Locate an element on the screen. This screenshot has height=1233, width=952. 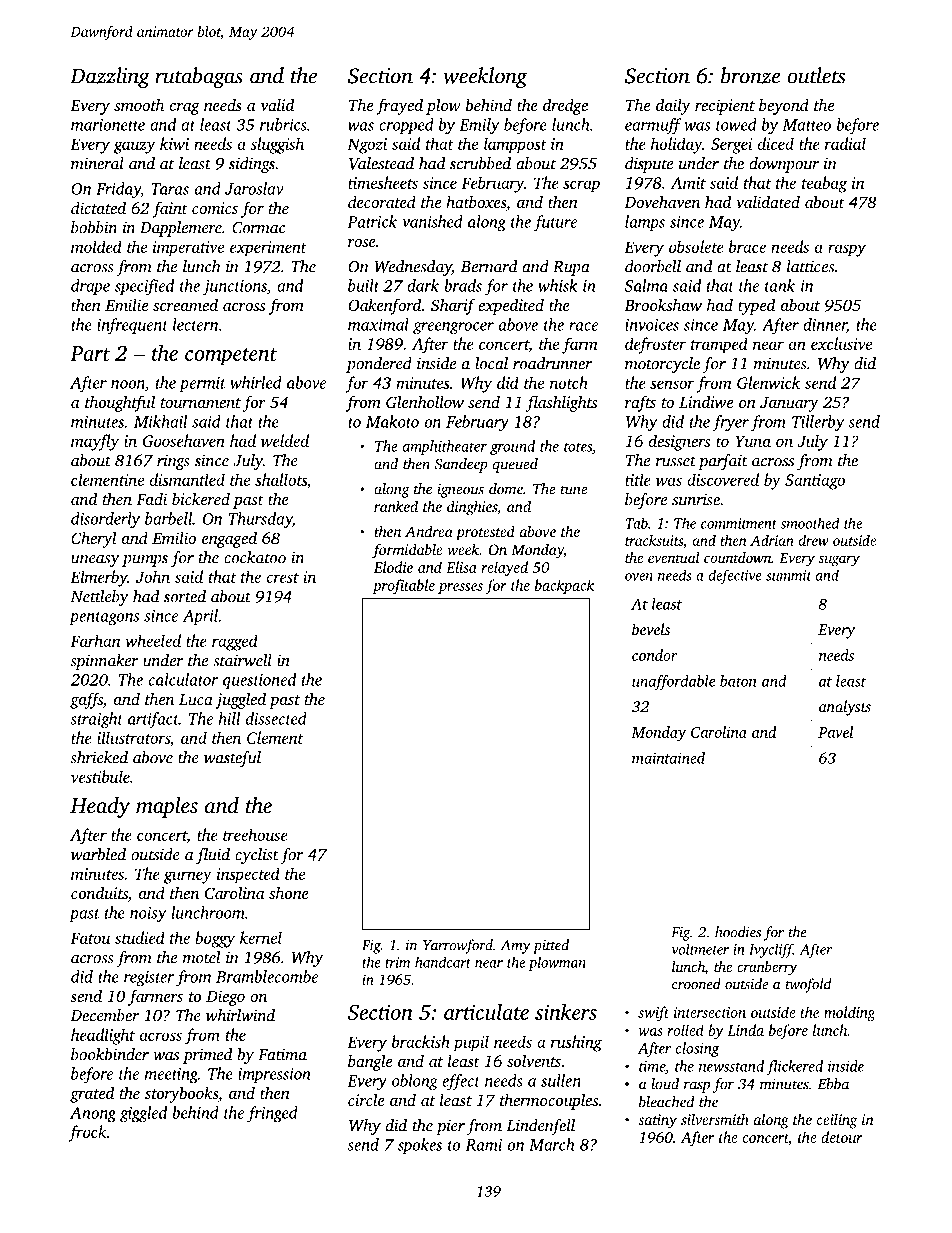
frayed is located at coordinates (399, 106).
